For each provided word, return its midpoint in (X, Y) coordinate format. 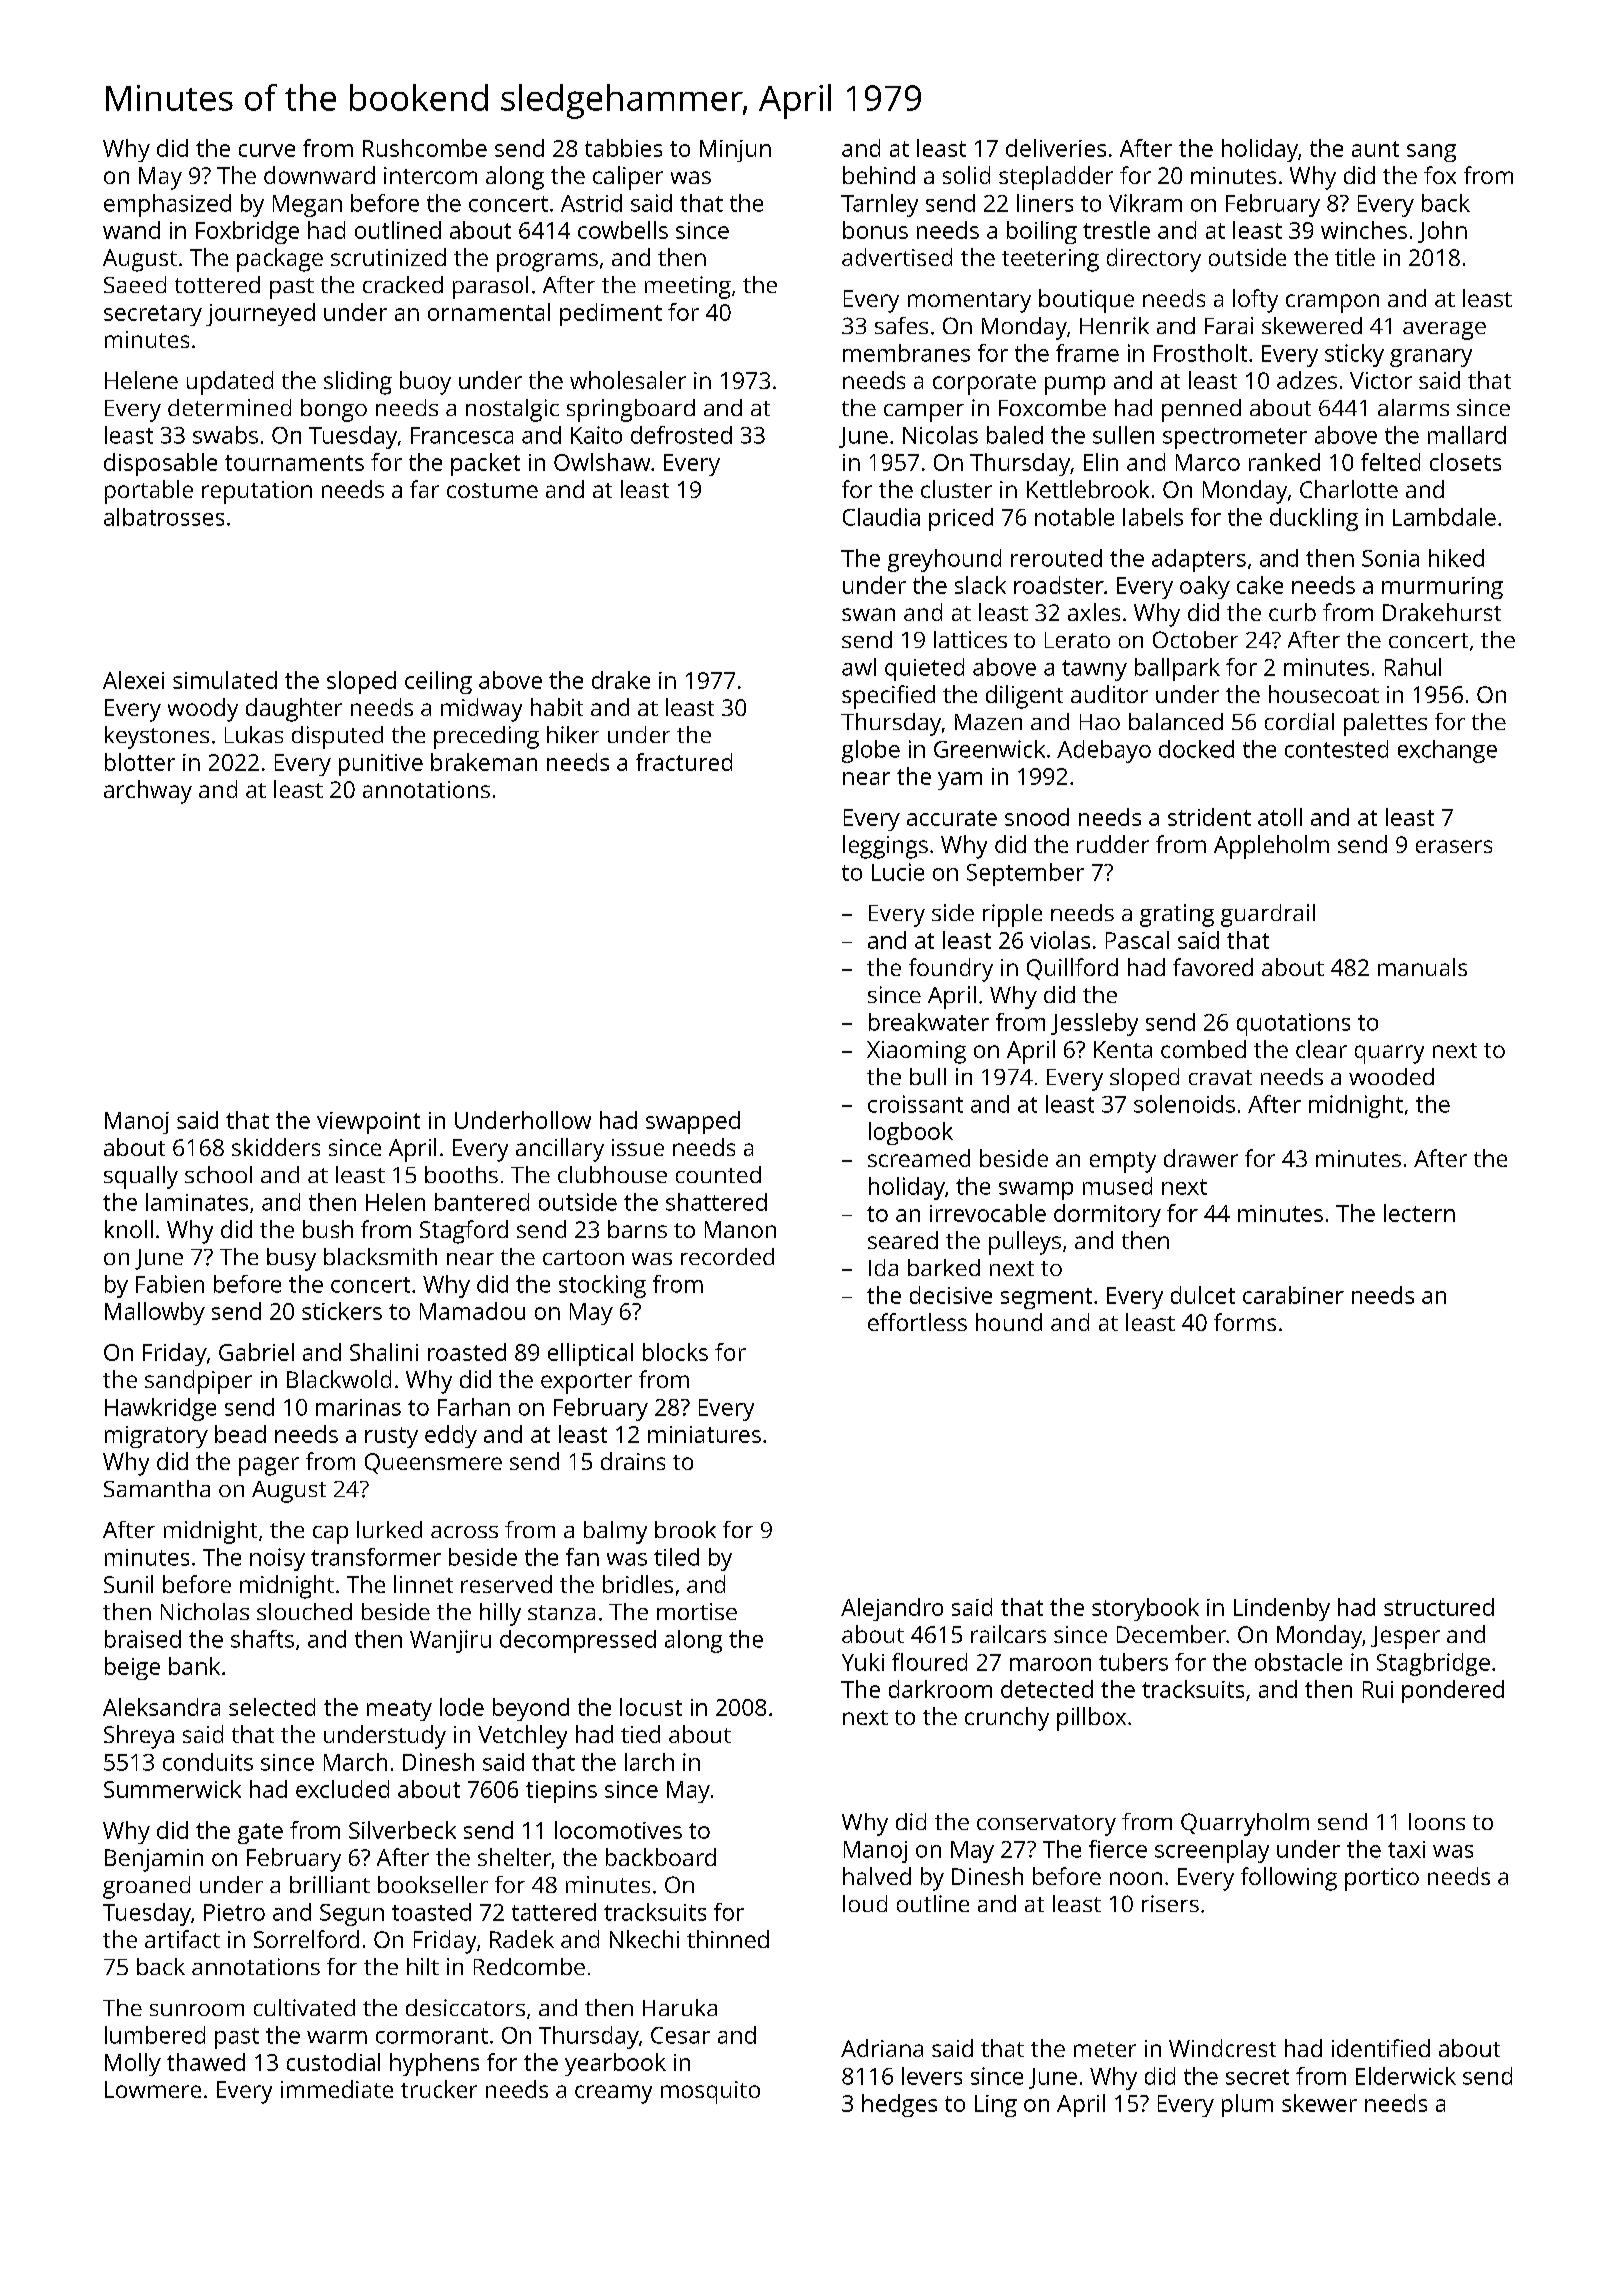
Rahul (1413, 667)
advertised (897, 257)
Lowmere (153, 2089)
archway (148, 792)
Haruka (680, 2007)
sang (1431, 153)
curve (267, 150)
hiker (573, 734)
